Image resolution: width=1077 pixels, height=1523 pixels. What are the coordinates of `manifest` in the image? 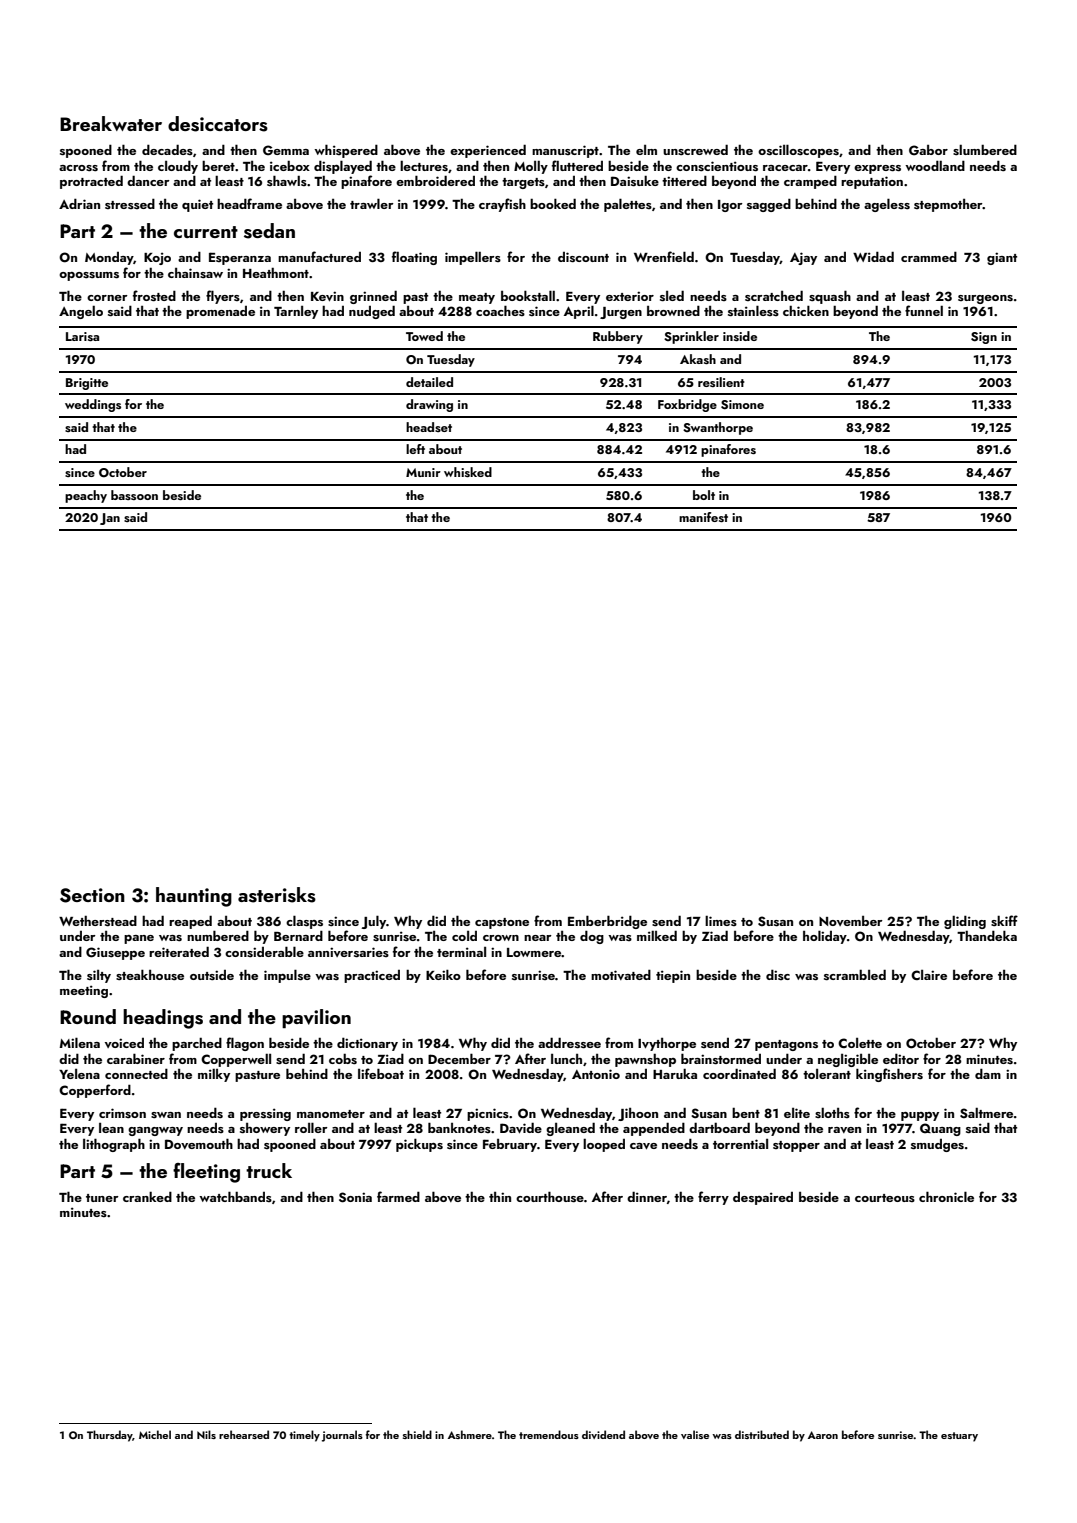 It's located at (703, 517).
